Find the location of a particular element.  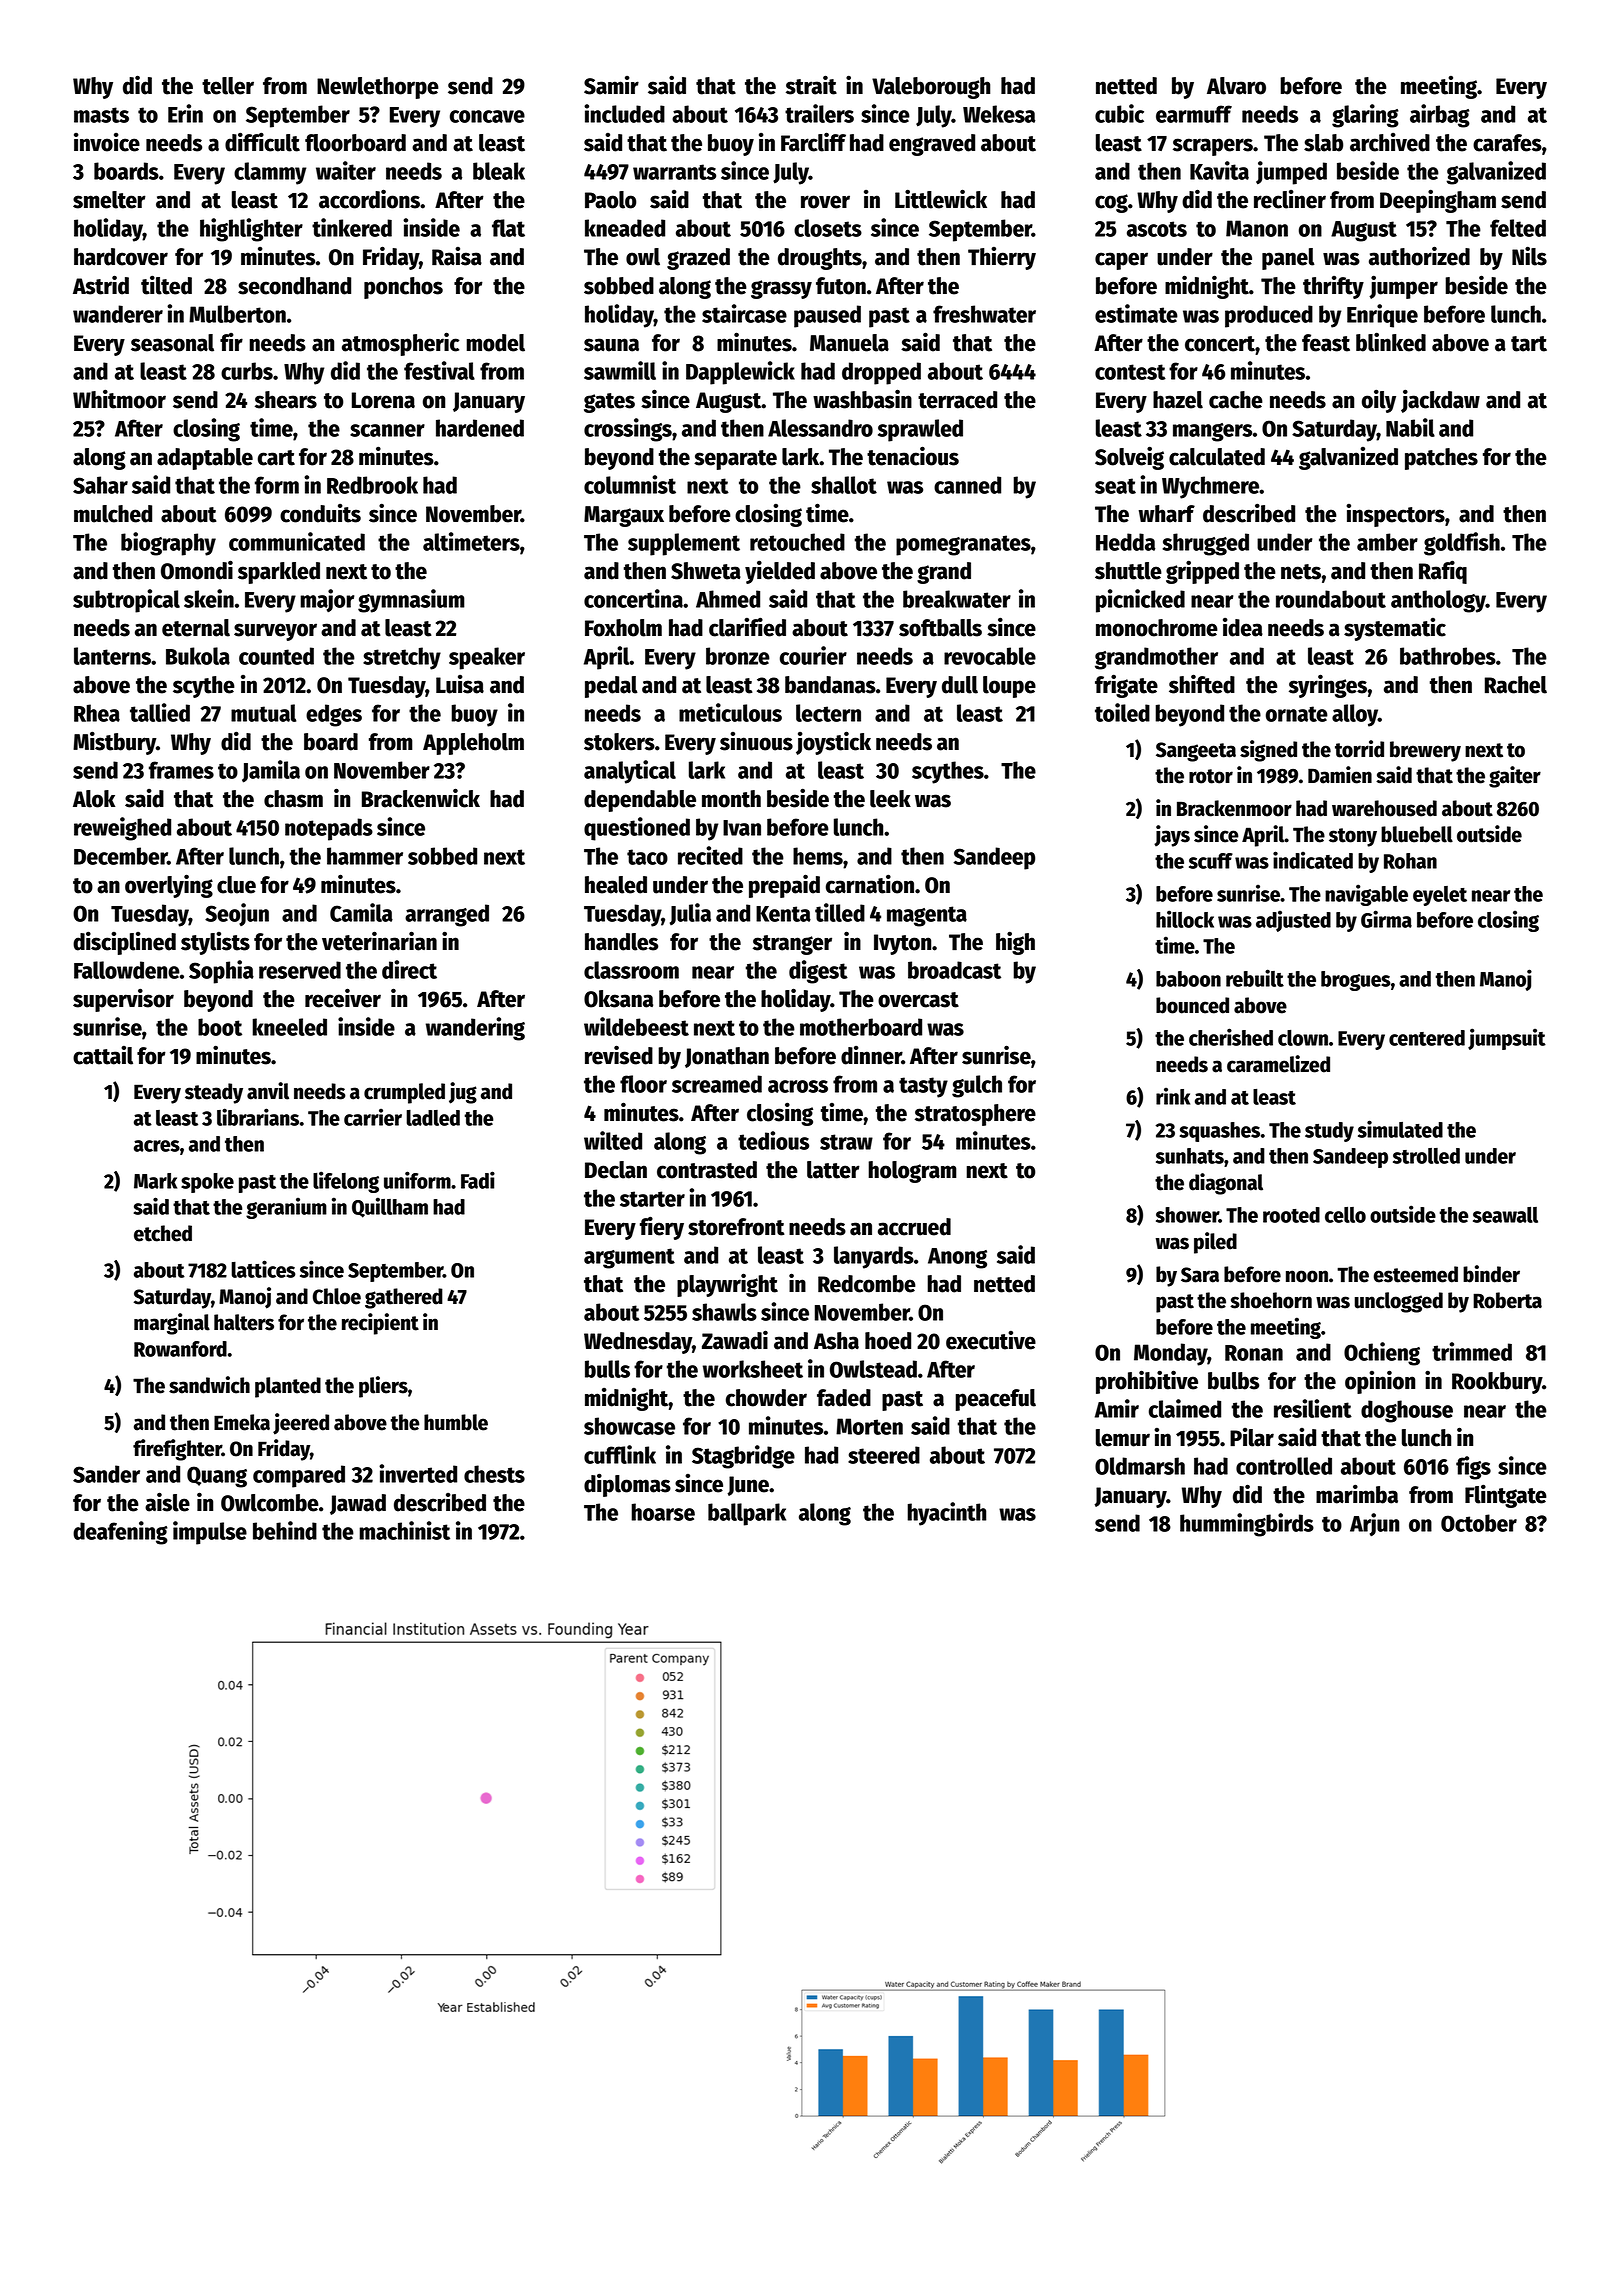

disciplined is located at coordinates (124, 943).
